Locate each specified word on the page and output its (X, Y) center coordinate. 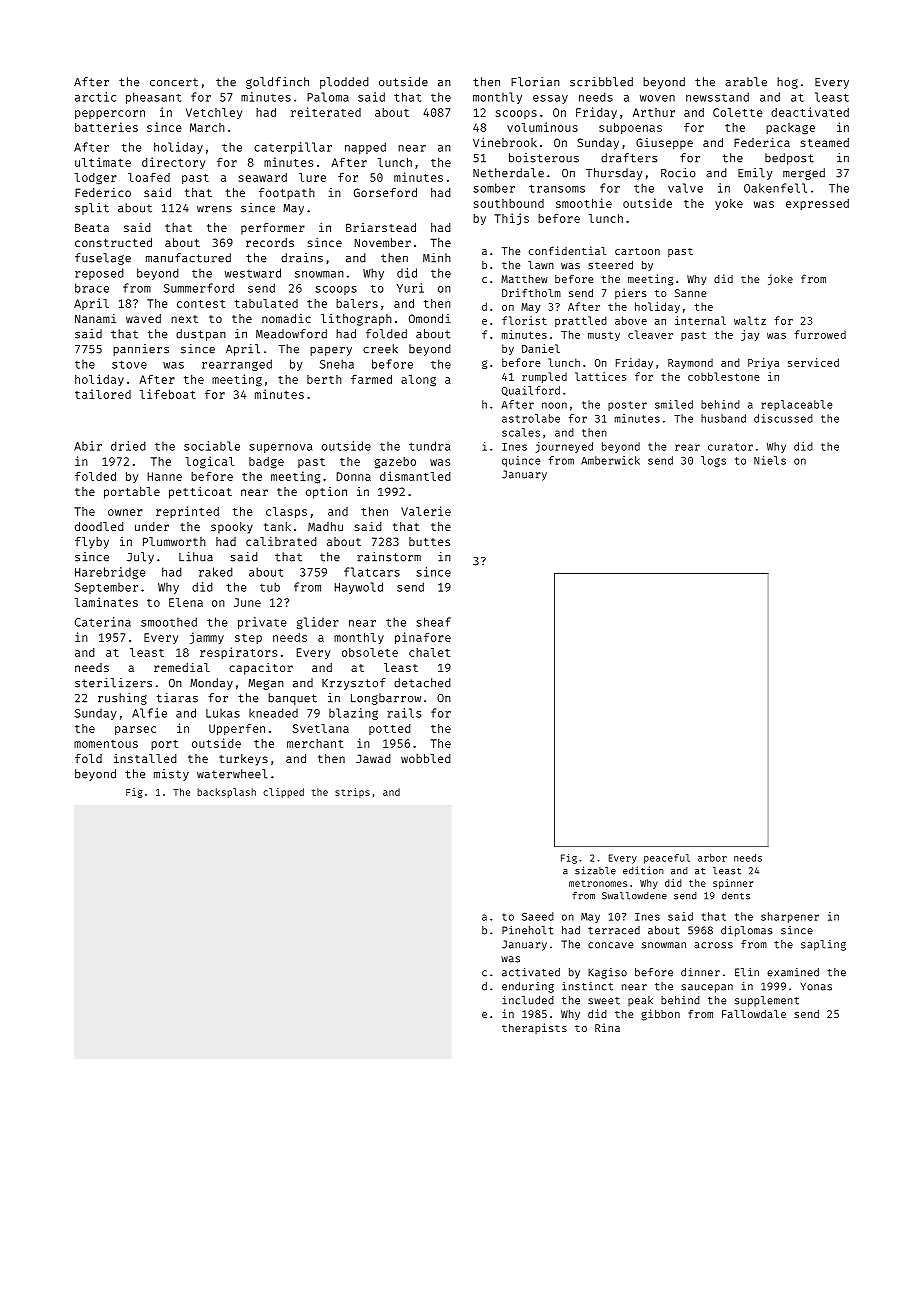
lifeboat (168, 394)
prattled (581, 321)
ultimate (103, 162)
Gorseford (385, 192)
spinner (733, 884)
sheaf (433, 622)
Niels (770, 460)
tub (270, 587)
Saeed (538, 916)
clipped (283, 793)
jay (750, 335)
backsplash (226, 793)
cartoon (637, 251)
